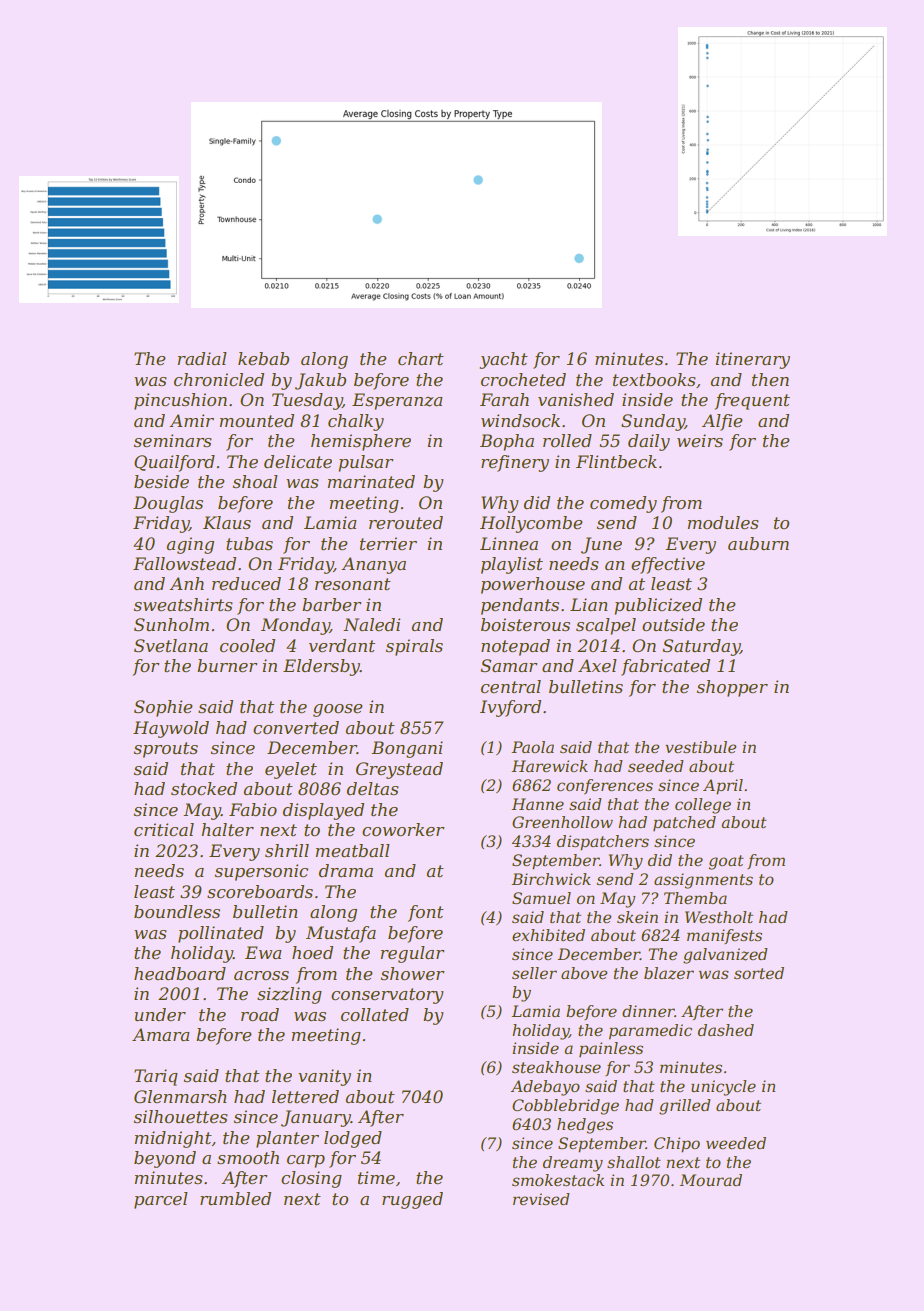  Describe the element at coordinates (324, 1077) in the screenshot. I see `vanity` at that location.
